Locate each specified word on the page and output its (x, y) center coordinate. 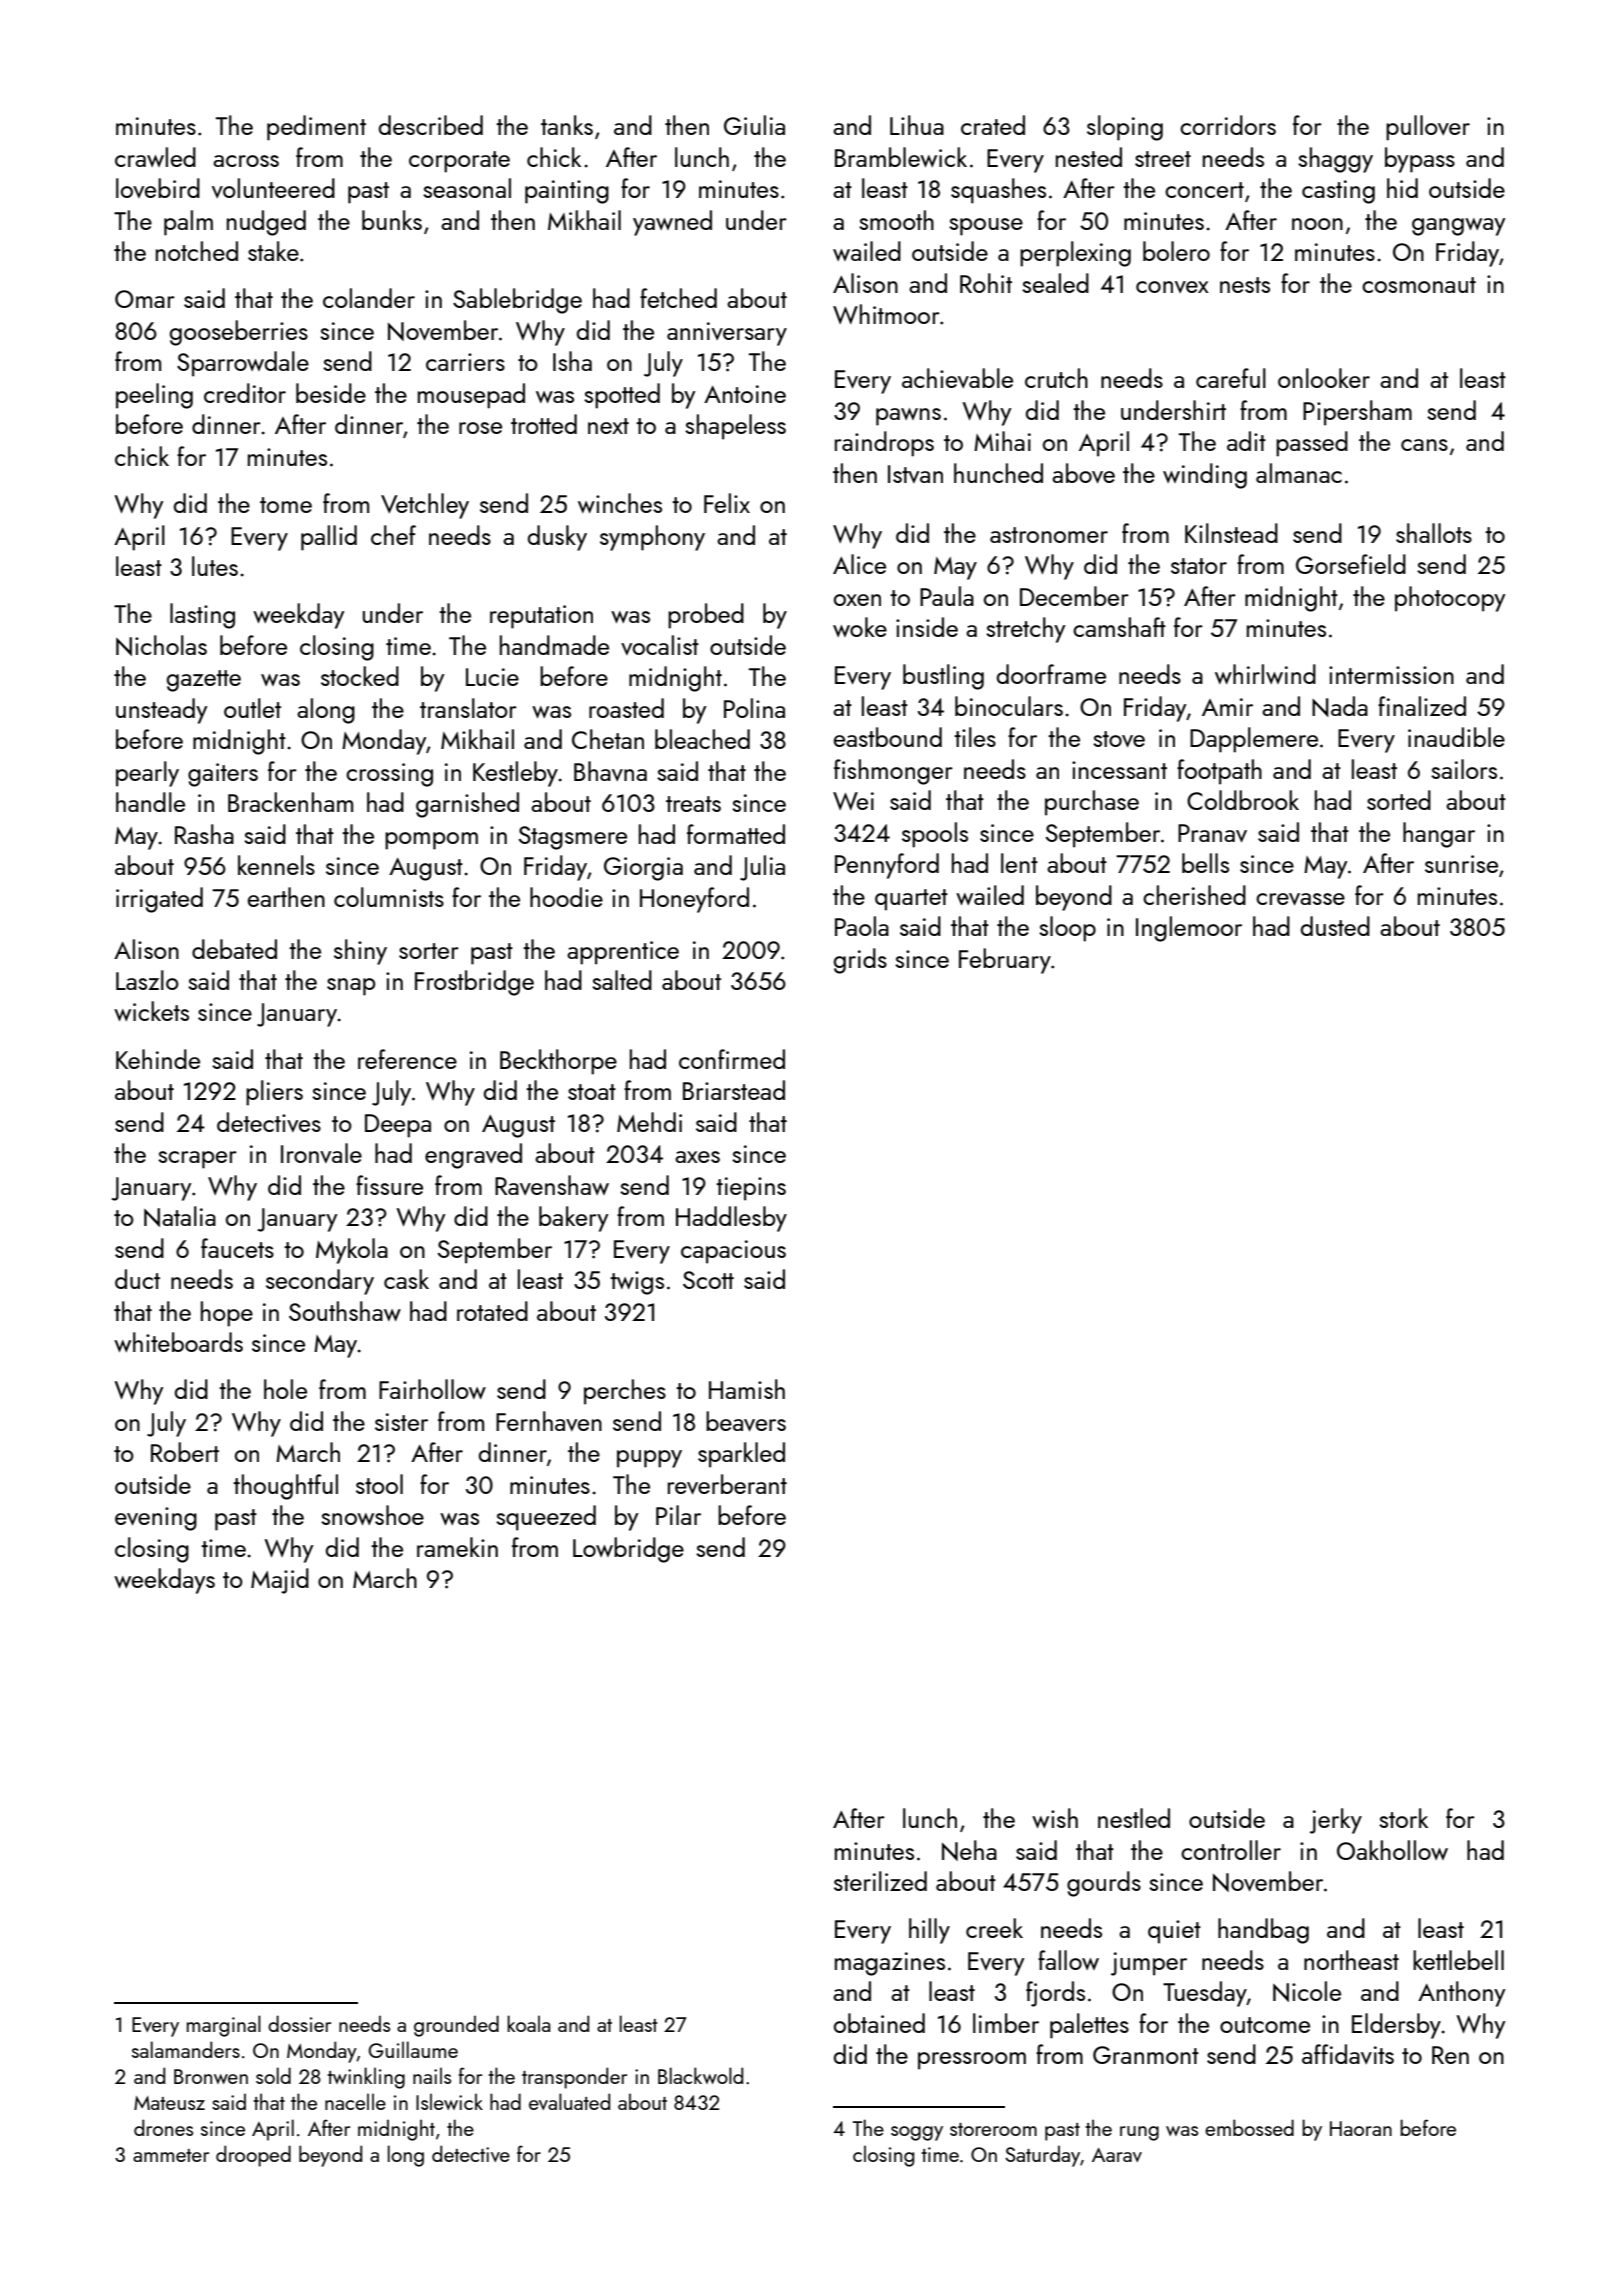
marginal (224, 2026)
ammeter (171, 2155)
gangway (1459, 227)
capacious (733, 1252)
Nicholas (161, 645)
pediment (316, 128)
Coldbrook (1243, 800)
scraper (197, 1160)
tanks (567, 125)
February (1005, 961)
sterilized (880, 1881)
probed (706, 616)
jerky (1336, 1821)
